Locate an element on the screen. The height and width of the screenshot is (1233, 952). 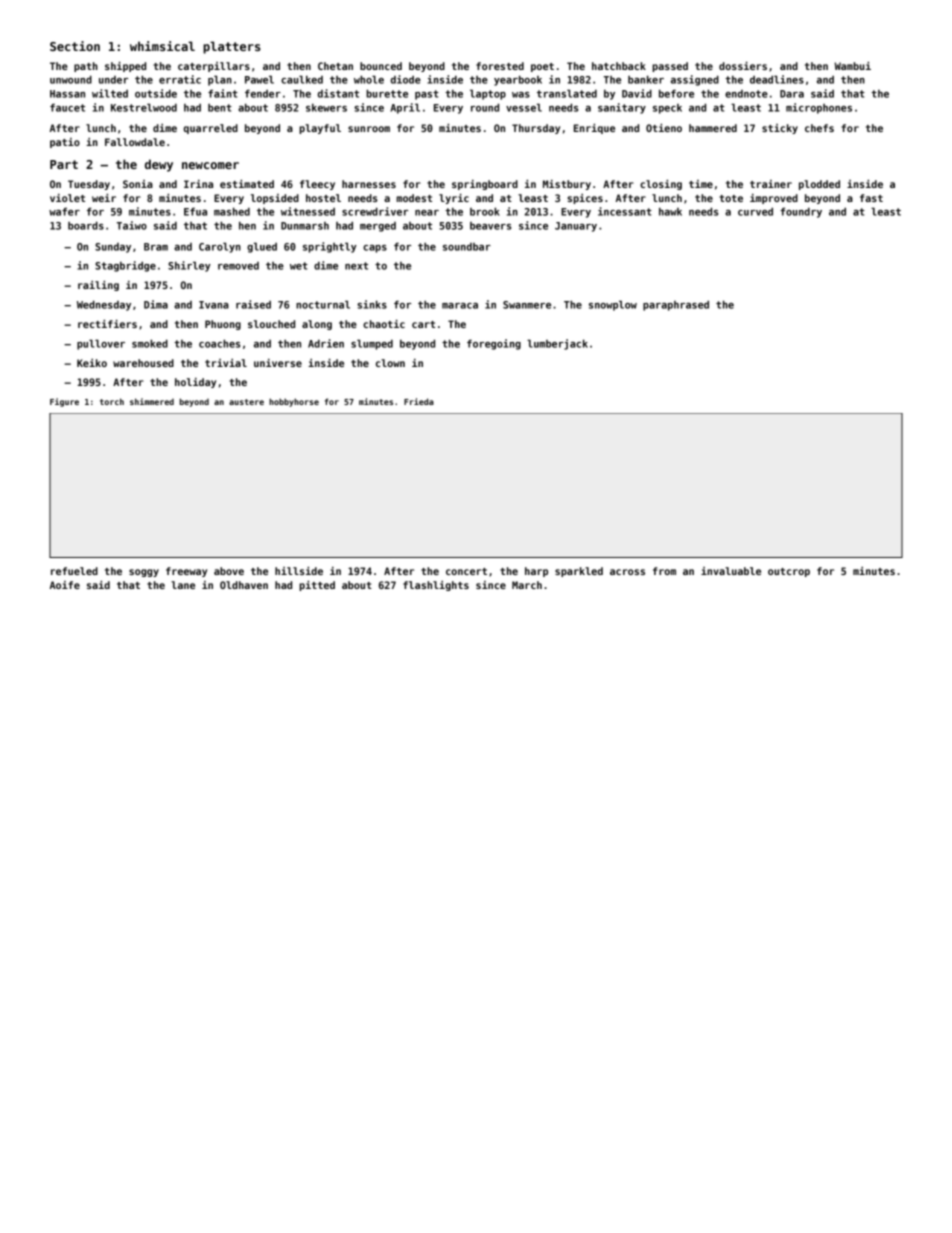
springboard is located at coordinates (485, 185).
